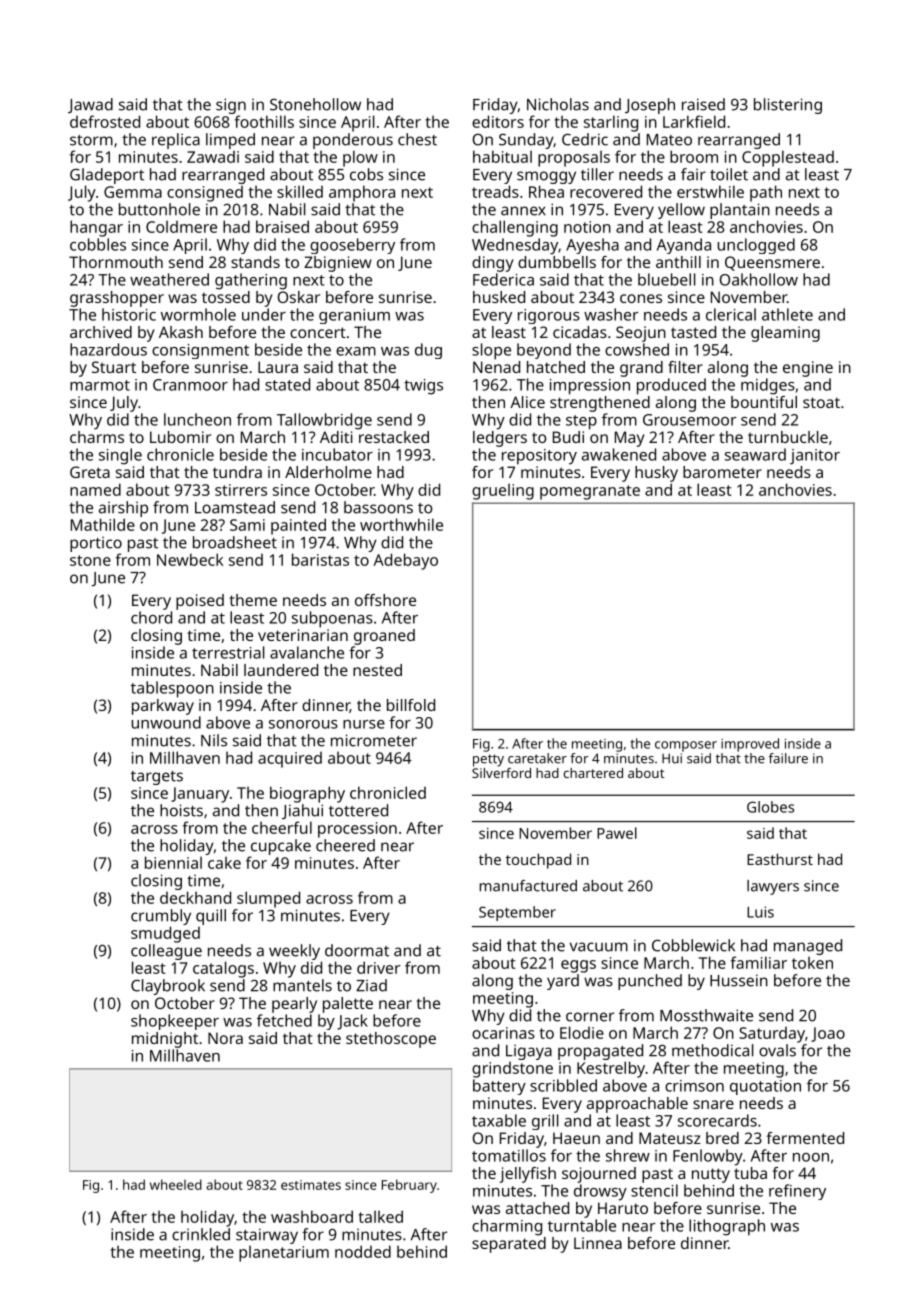 Image resolution: width=924 pixels, height=1308 pixels. What do you see at coordinates (284, 1253) in the page?
I see `planetarium` at bounding box center [284, 1253].
